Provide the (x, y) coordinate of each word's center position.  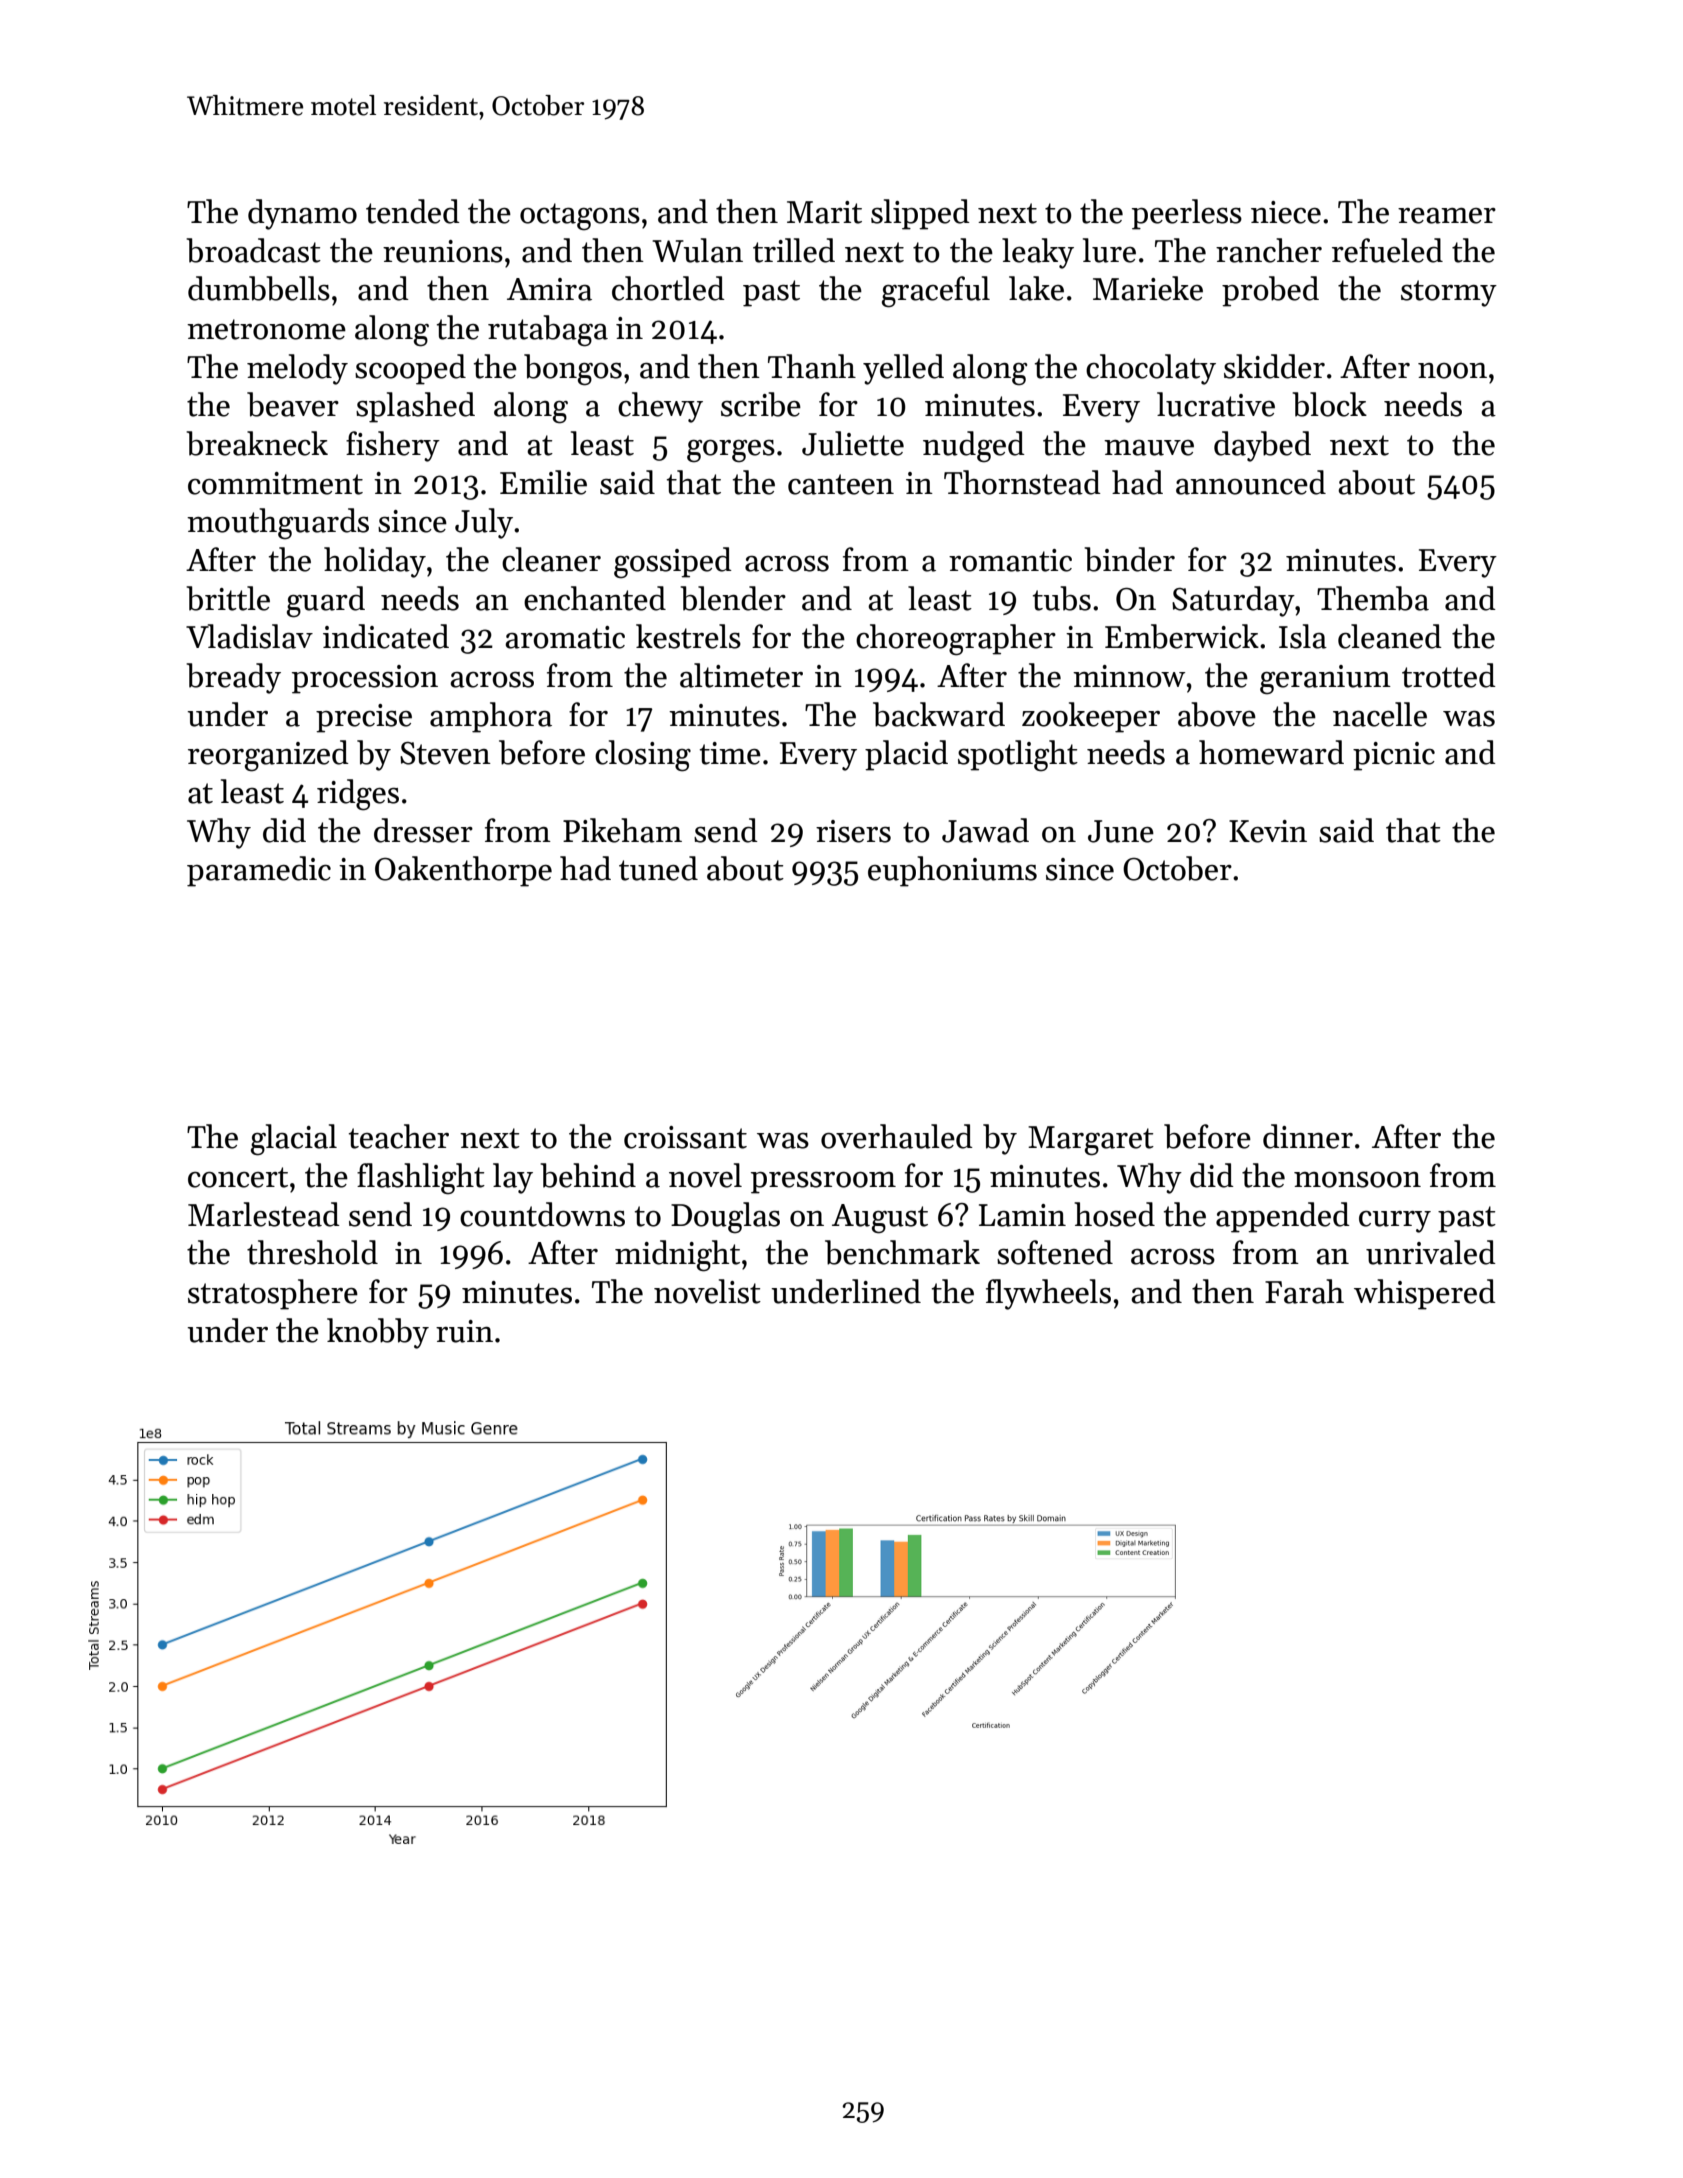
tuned (658, 868)
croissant (685, 1137)
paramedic (259, 871)
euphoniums (952, 871)
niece (1286, 212)
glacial (294, 1140)
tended (413, 211)
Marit (824, 212)
